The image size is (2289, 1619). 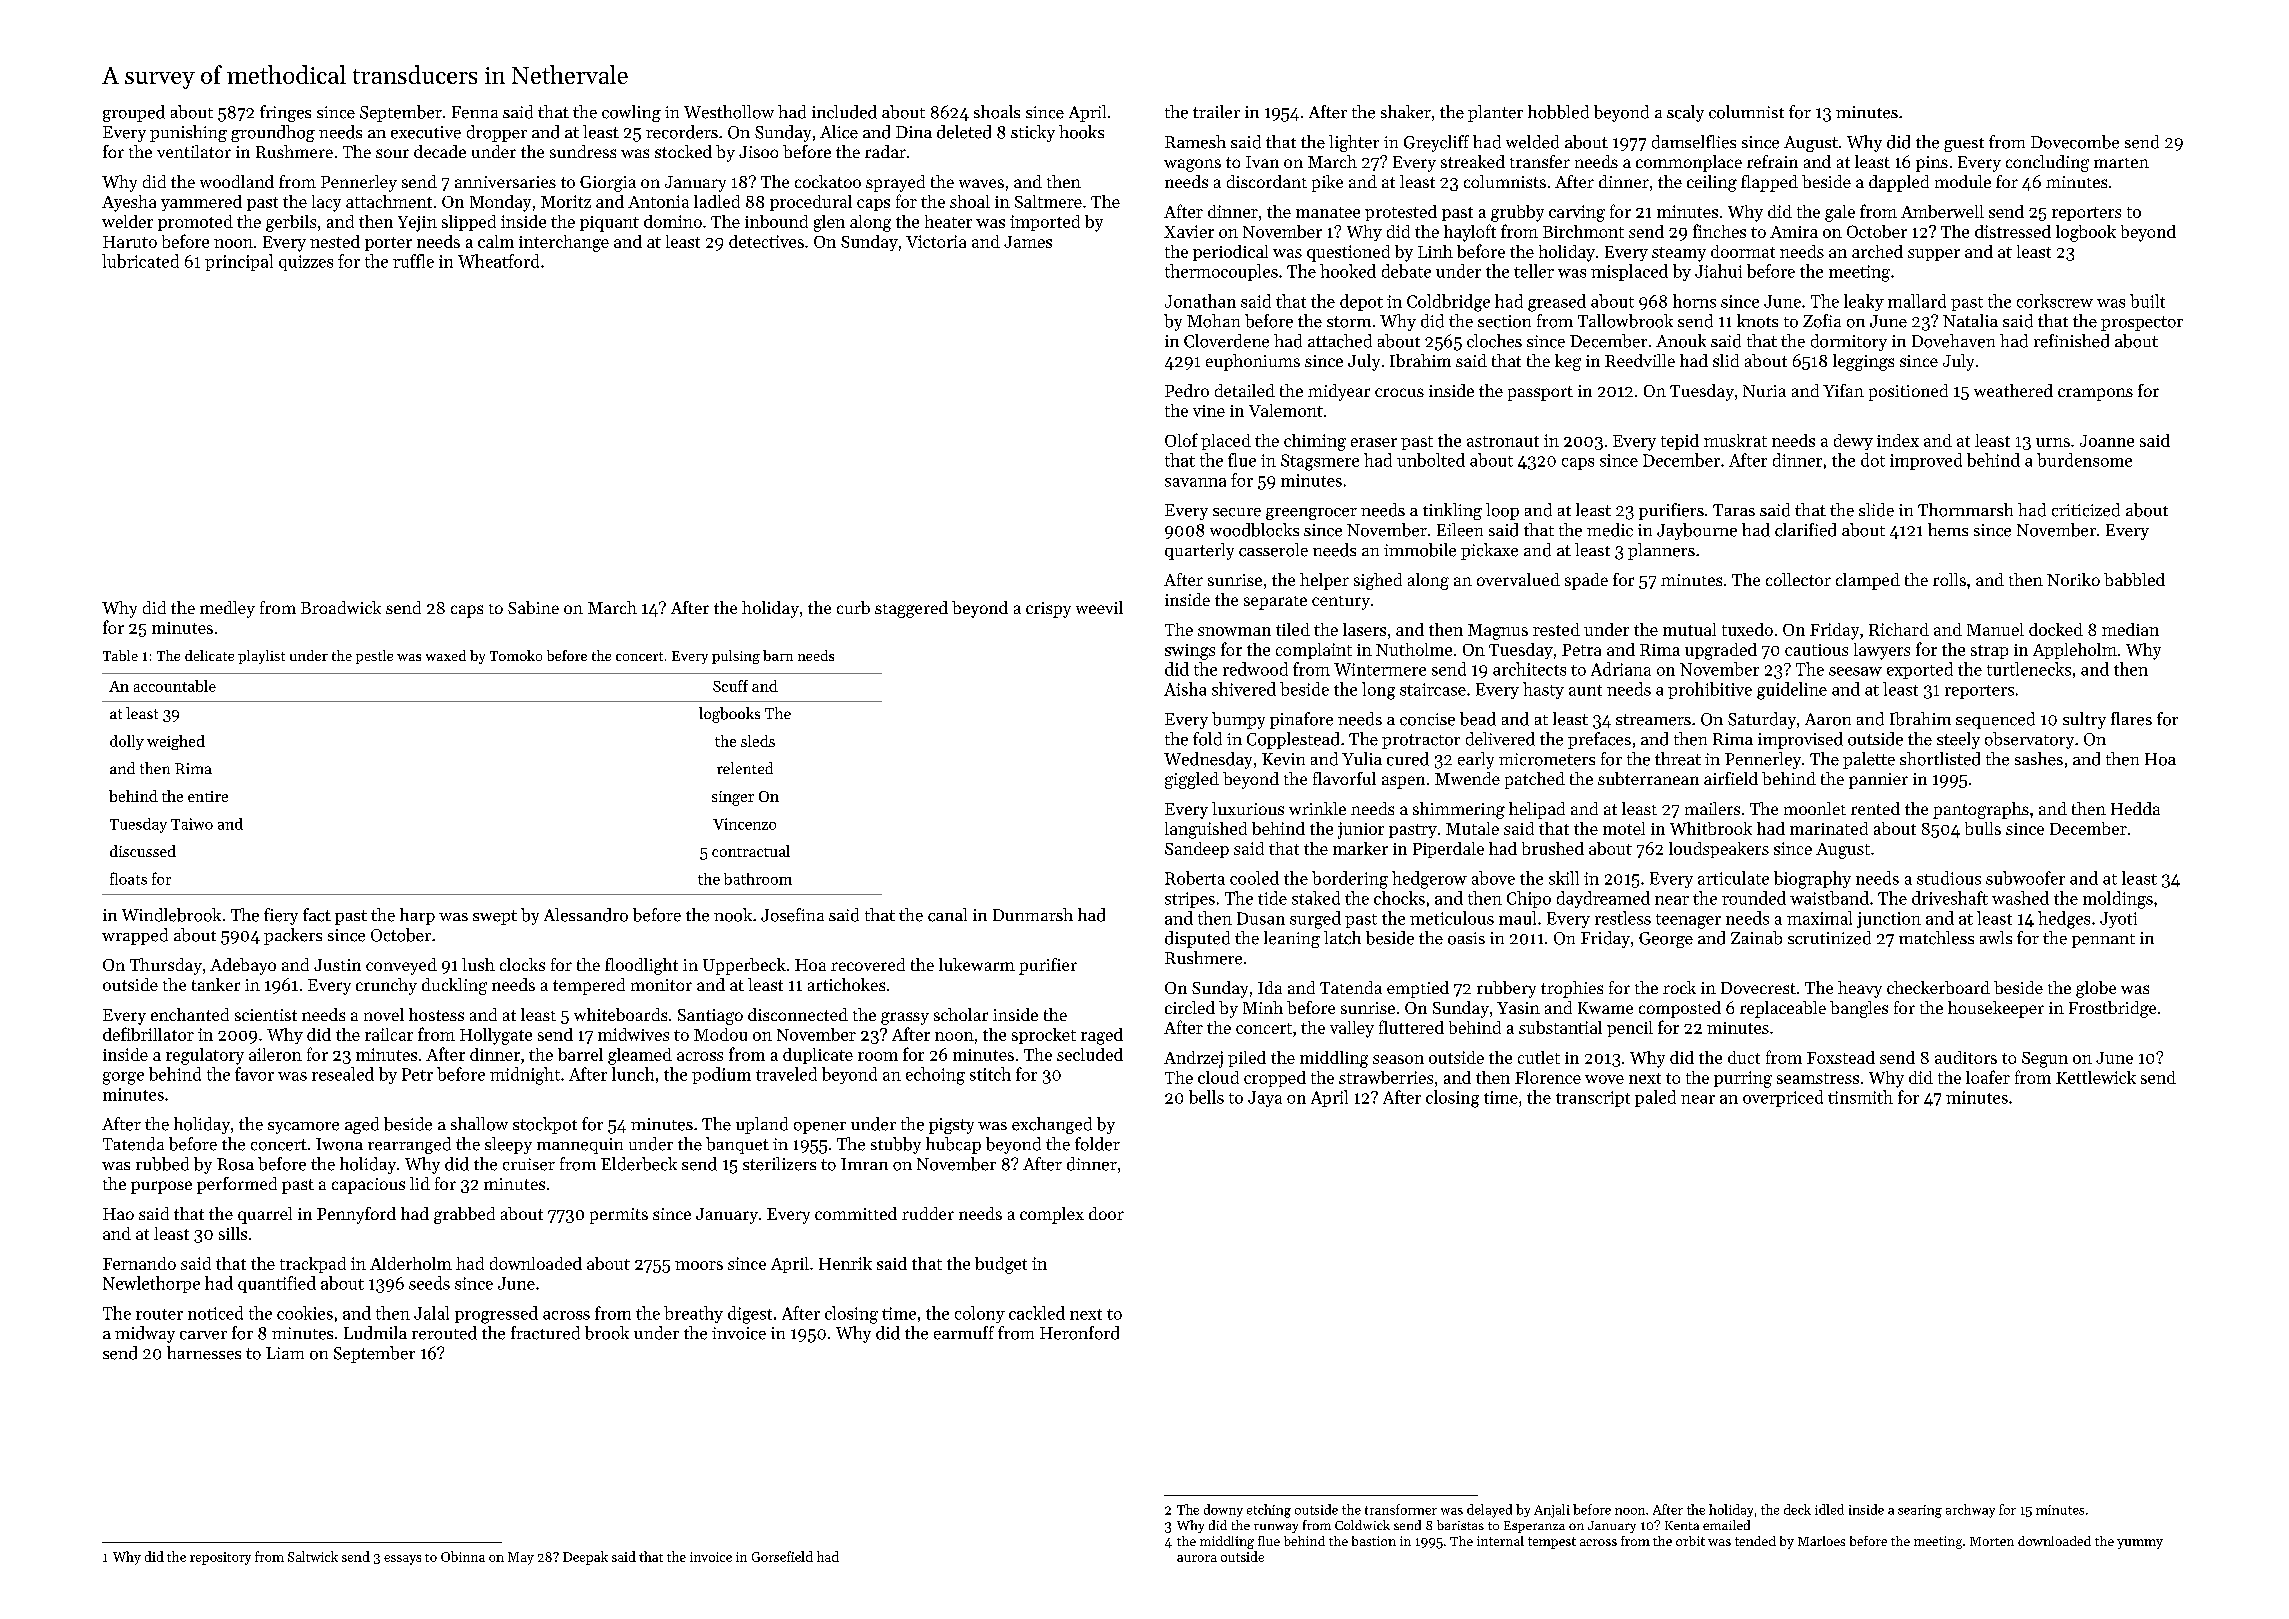 I want to click on aurora, so click(x=1197, y=1558).
